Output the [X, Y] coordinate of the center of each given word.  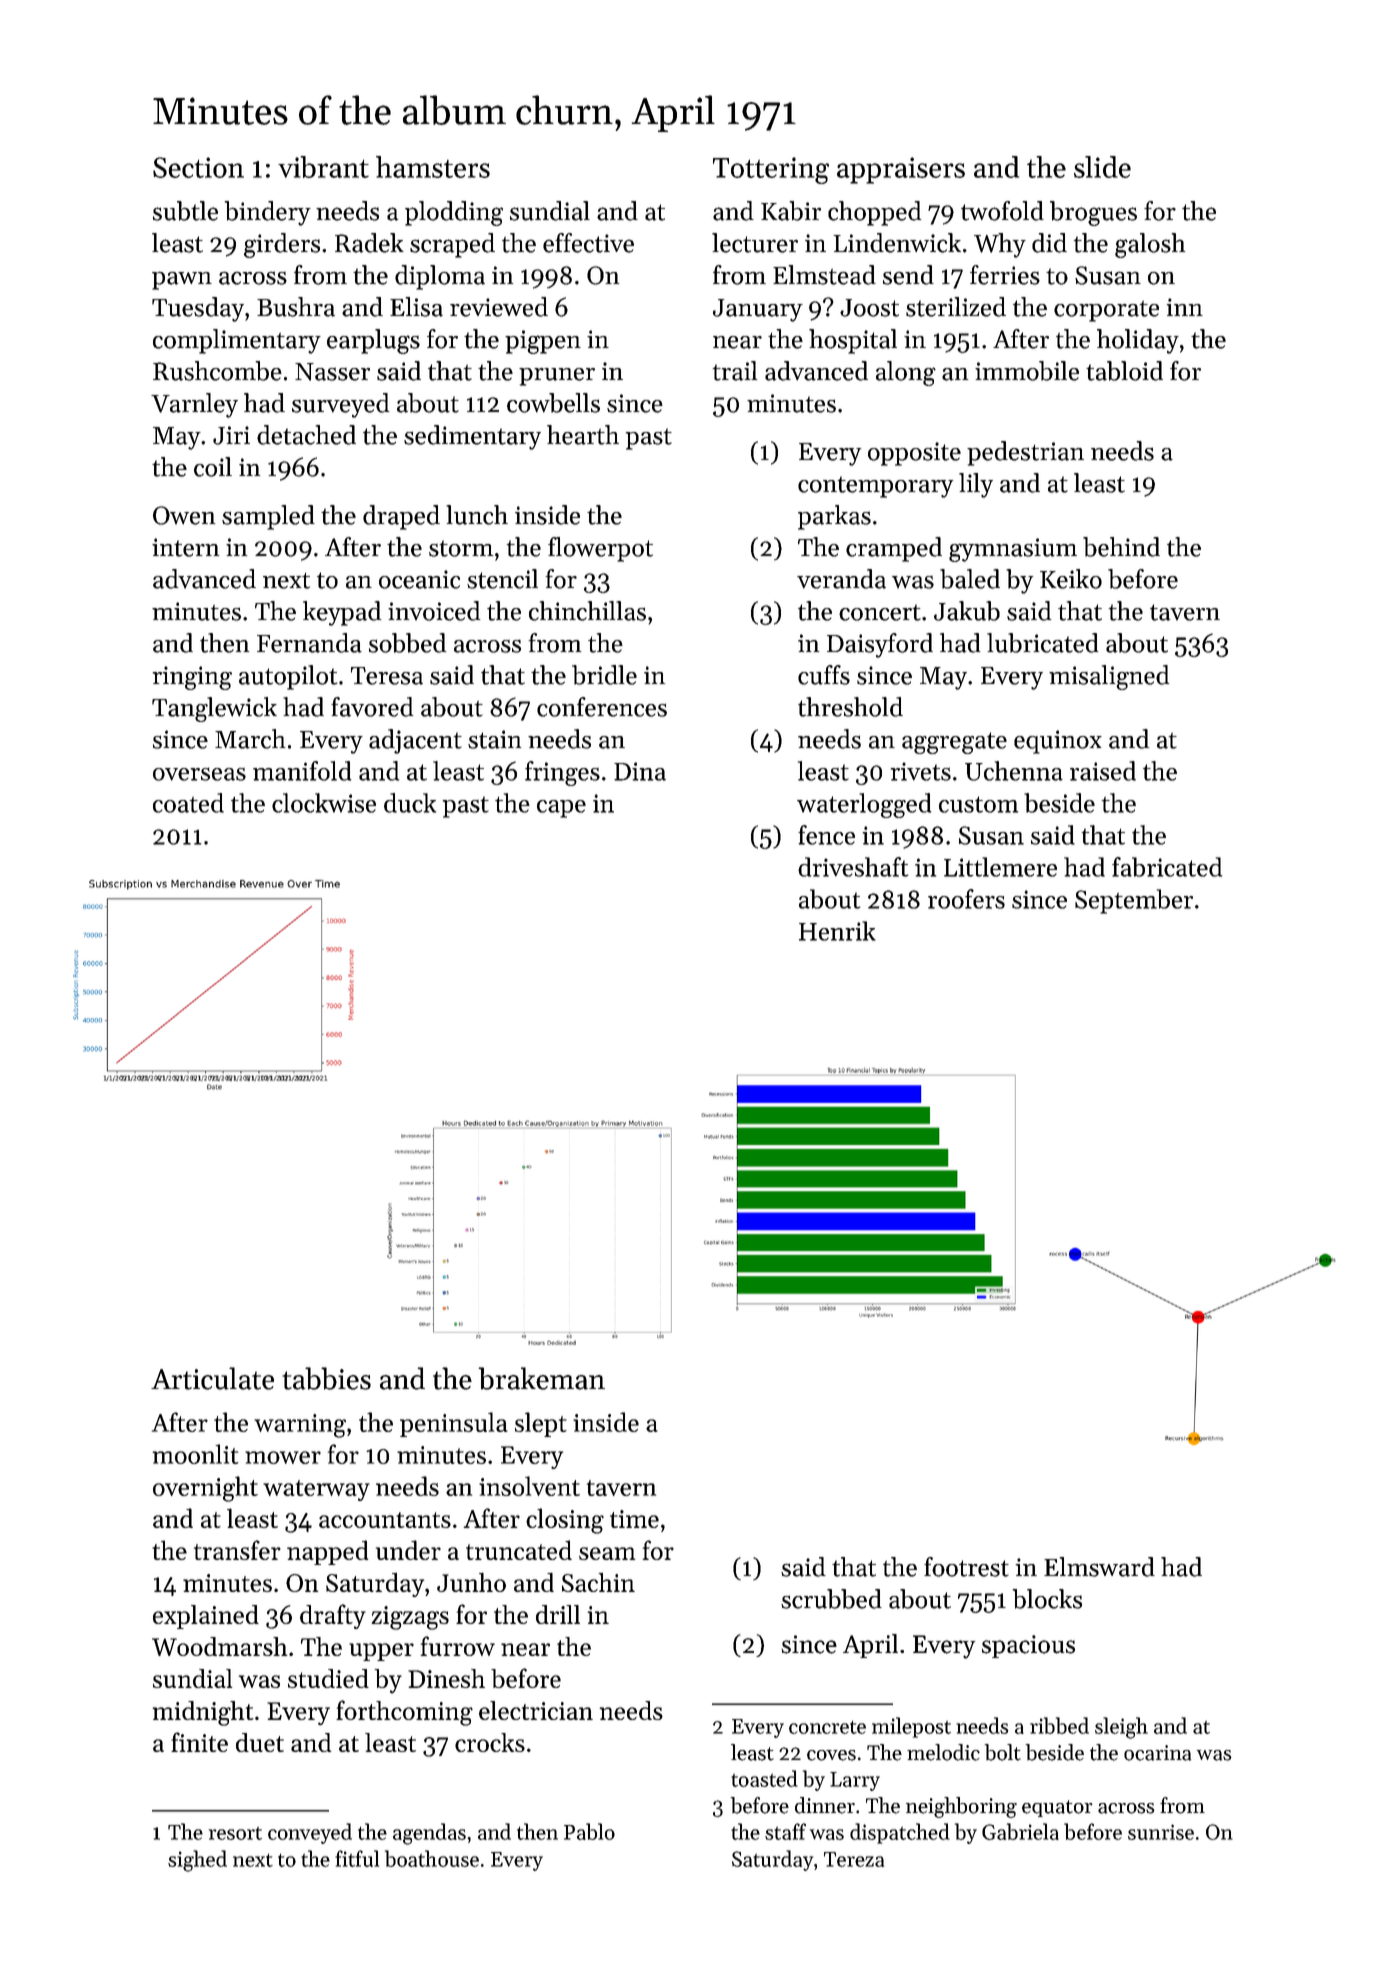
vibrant [323, 167]
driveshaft [853, 867]
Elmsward [1099, 1567]
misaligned [1109, 677]
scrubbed [831, 1599]
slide [1102, 167]
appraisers [901, 170]
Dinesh [446, 1678]
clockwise [324, 803]
